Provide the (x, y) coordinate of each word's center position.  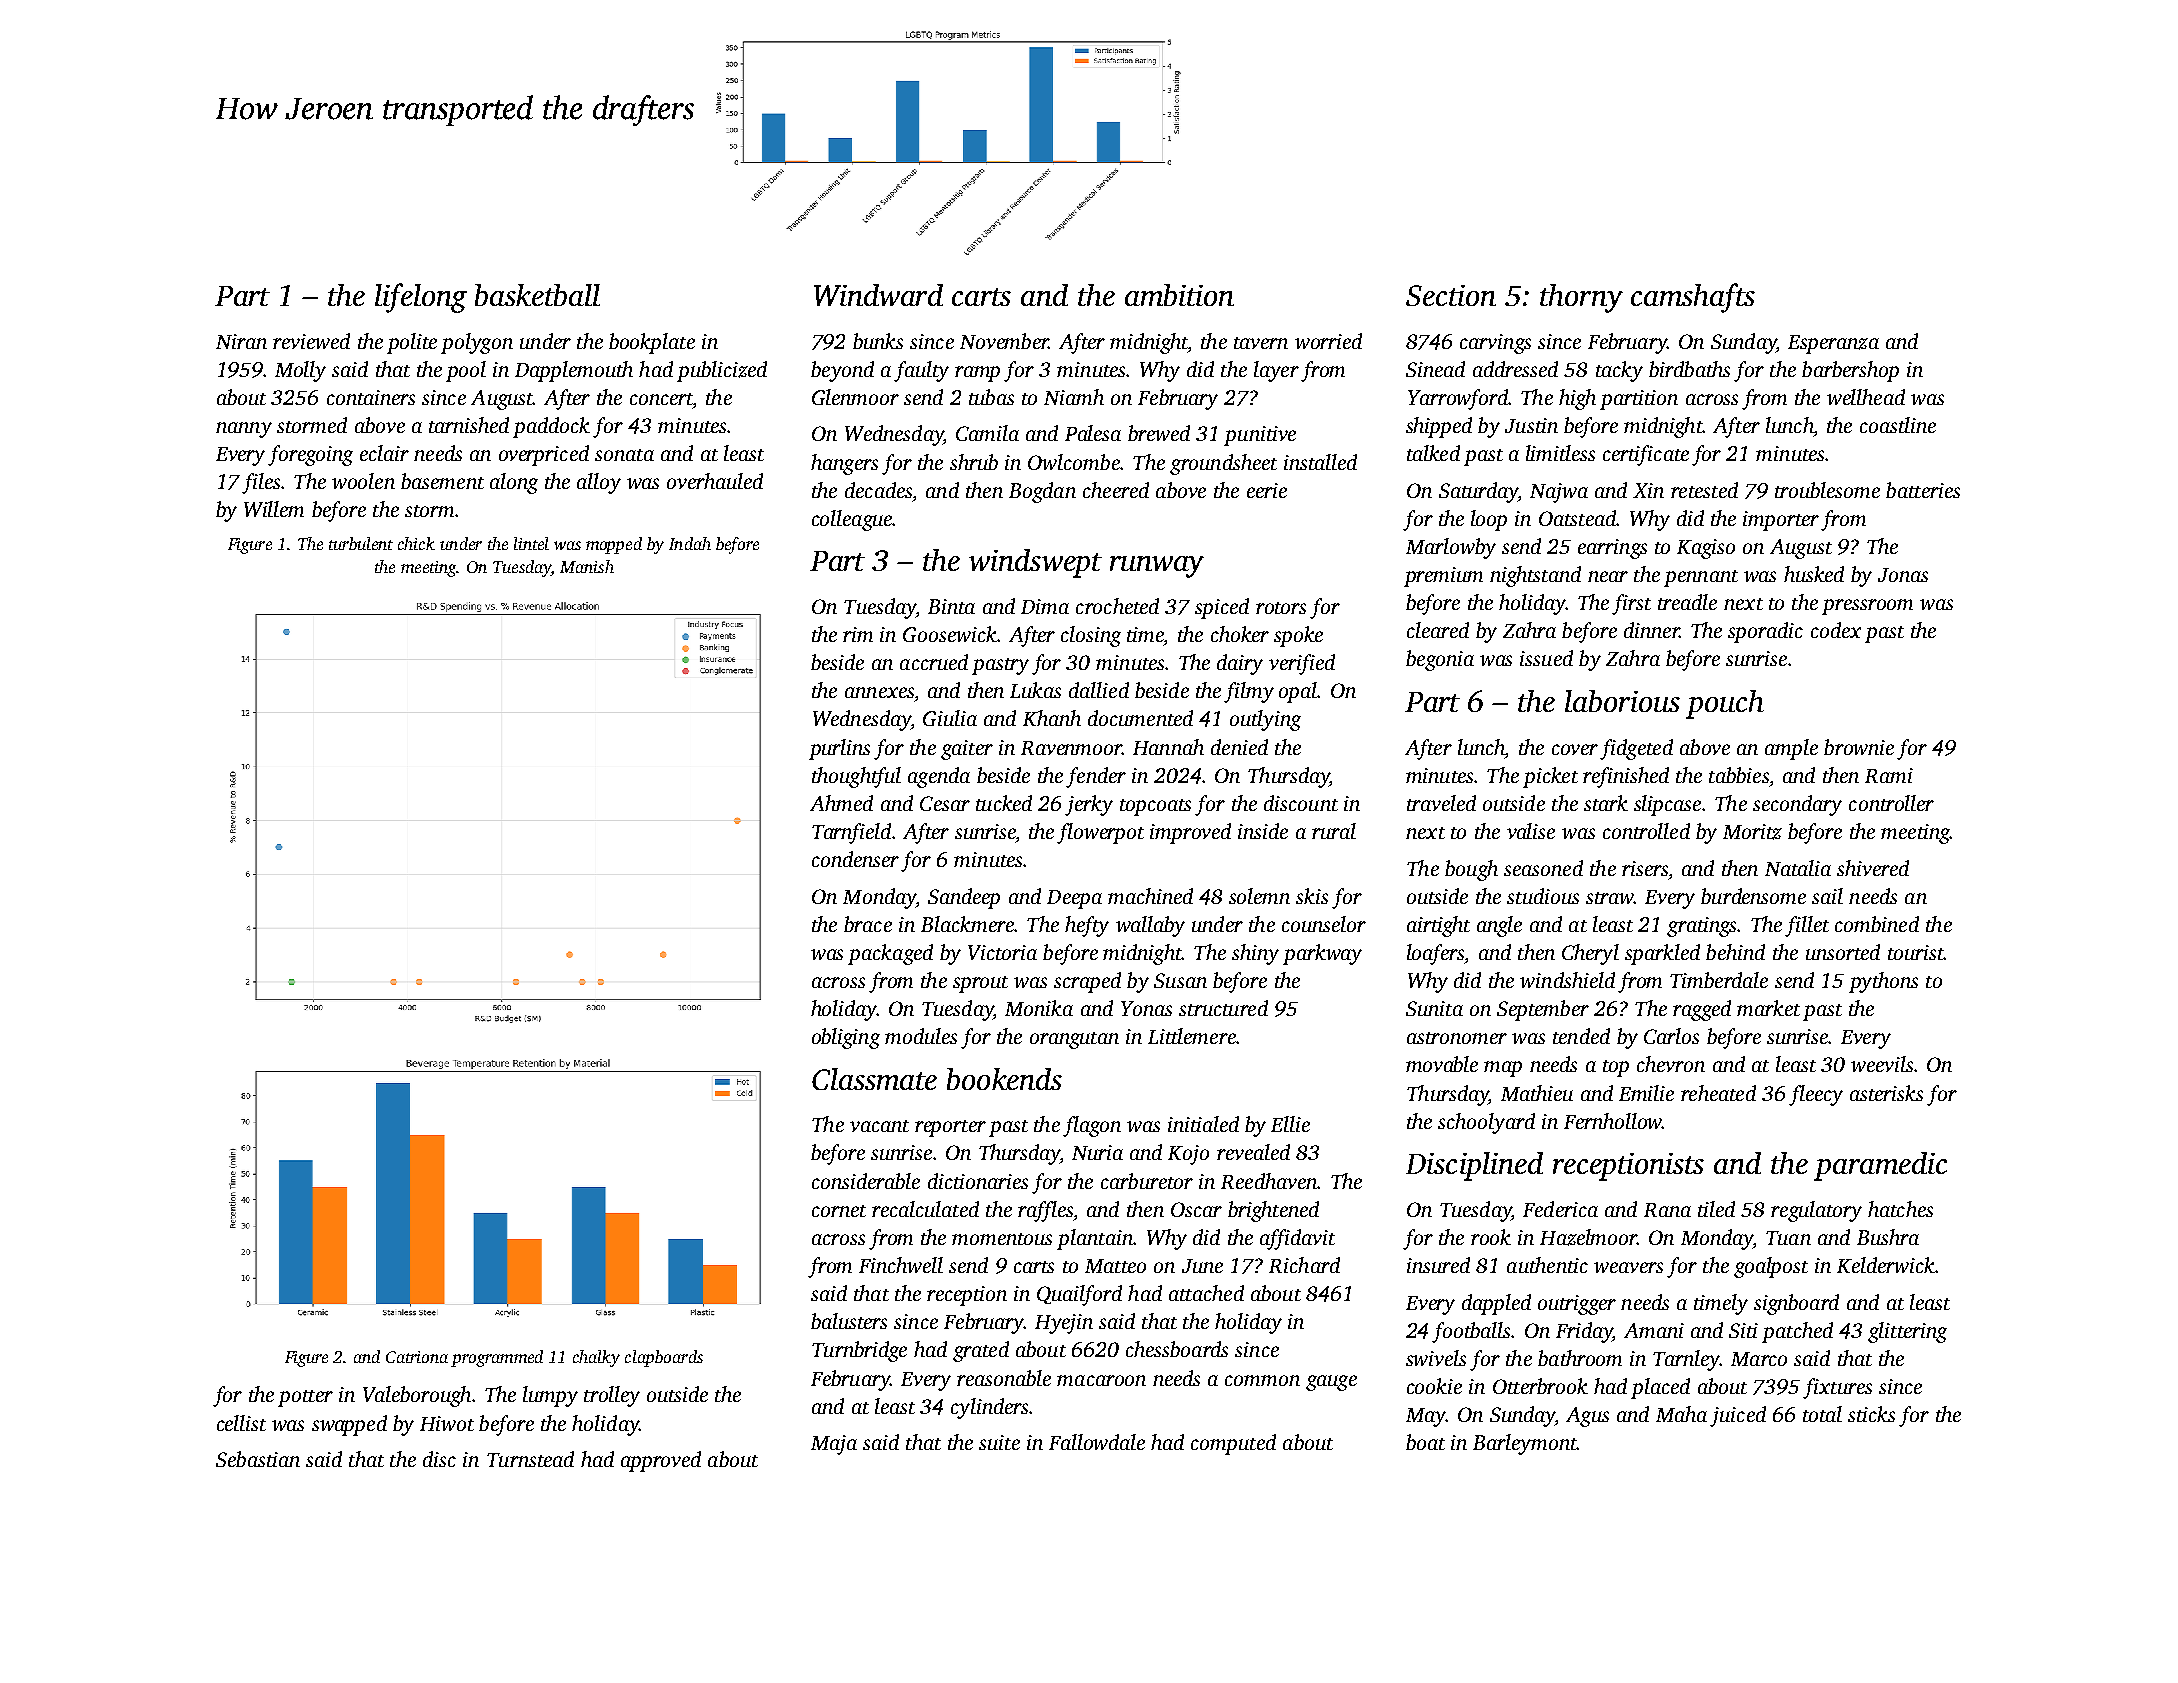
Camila (987, 433)
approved (661, 1461)
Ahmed (841, 803)
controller (1891, 803)
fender (1096, 777)
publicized (722, 371)
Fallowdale (1097, 1442)
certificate (1646, 455)
